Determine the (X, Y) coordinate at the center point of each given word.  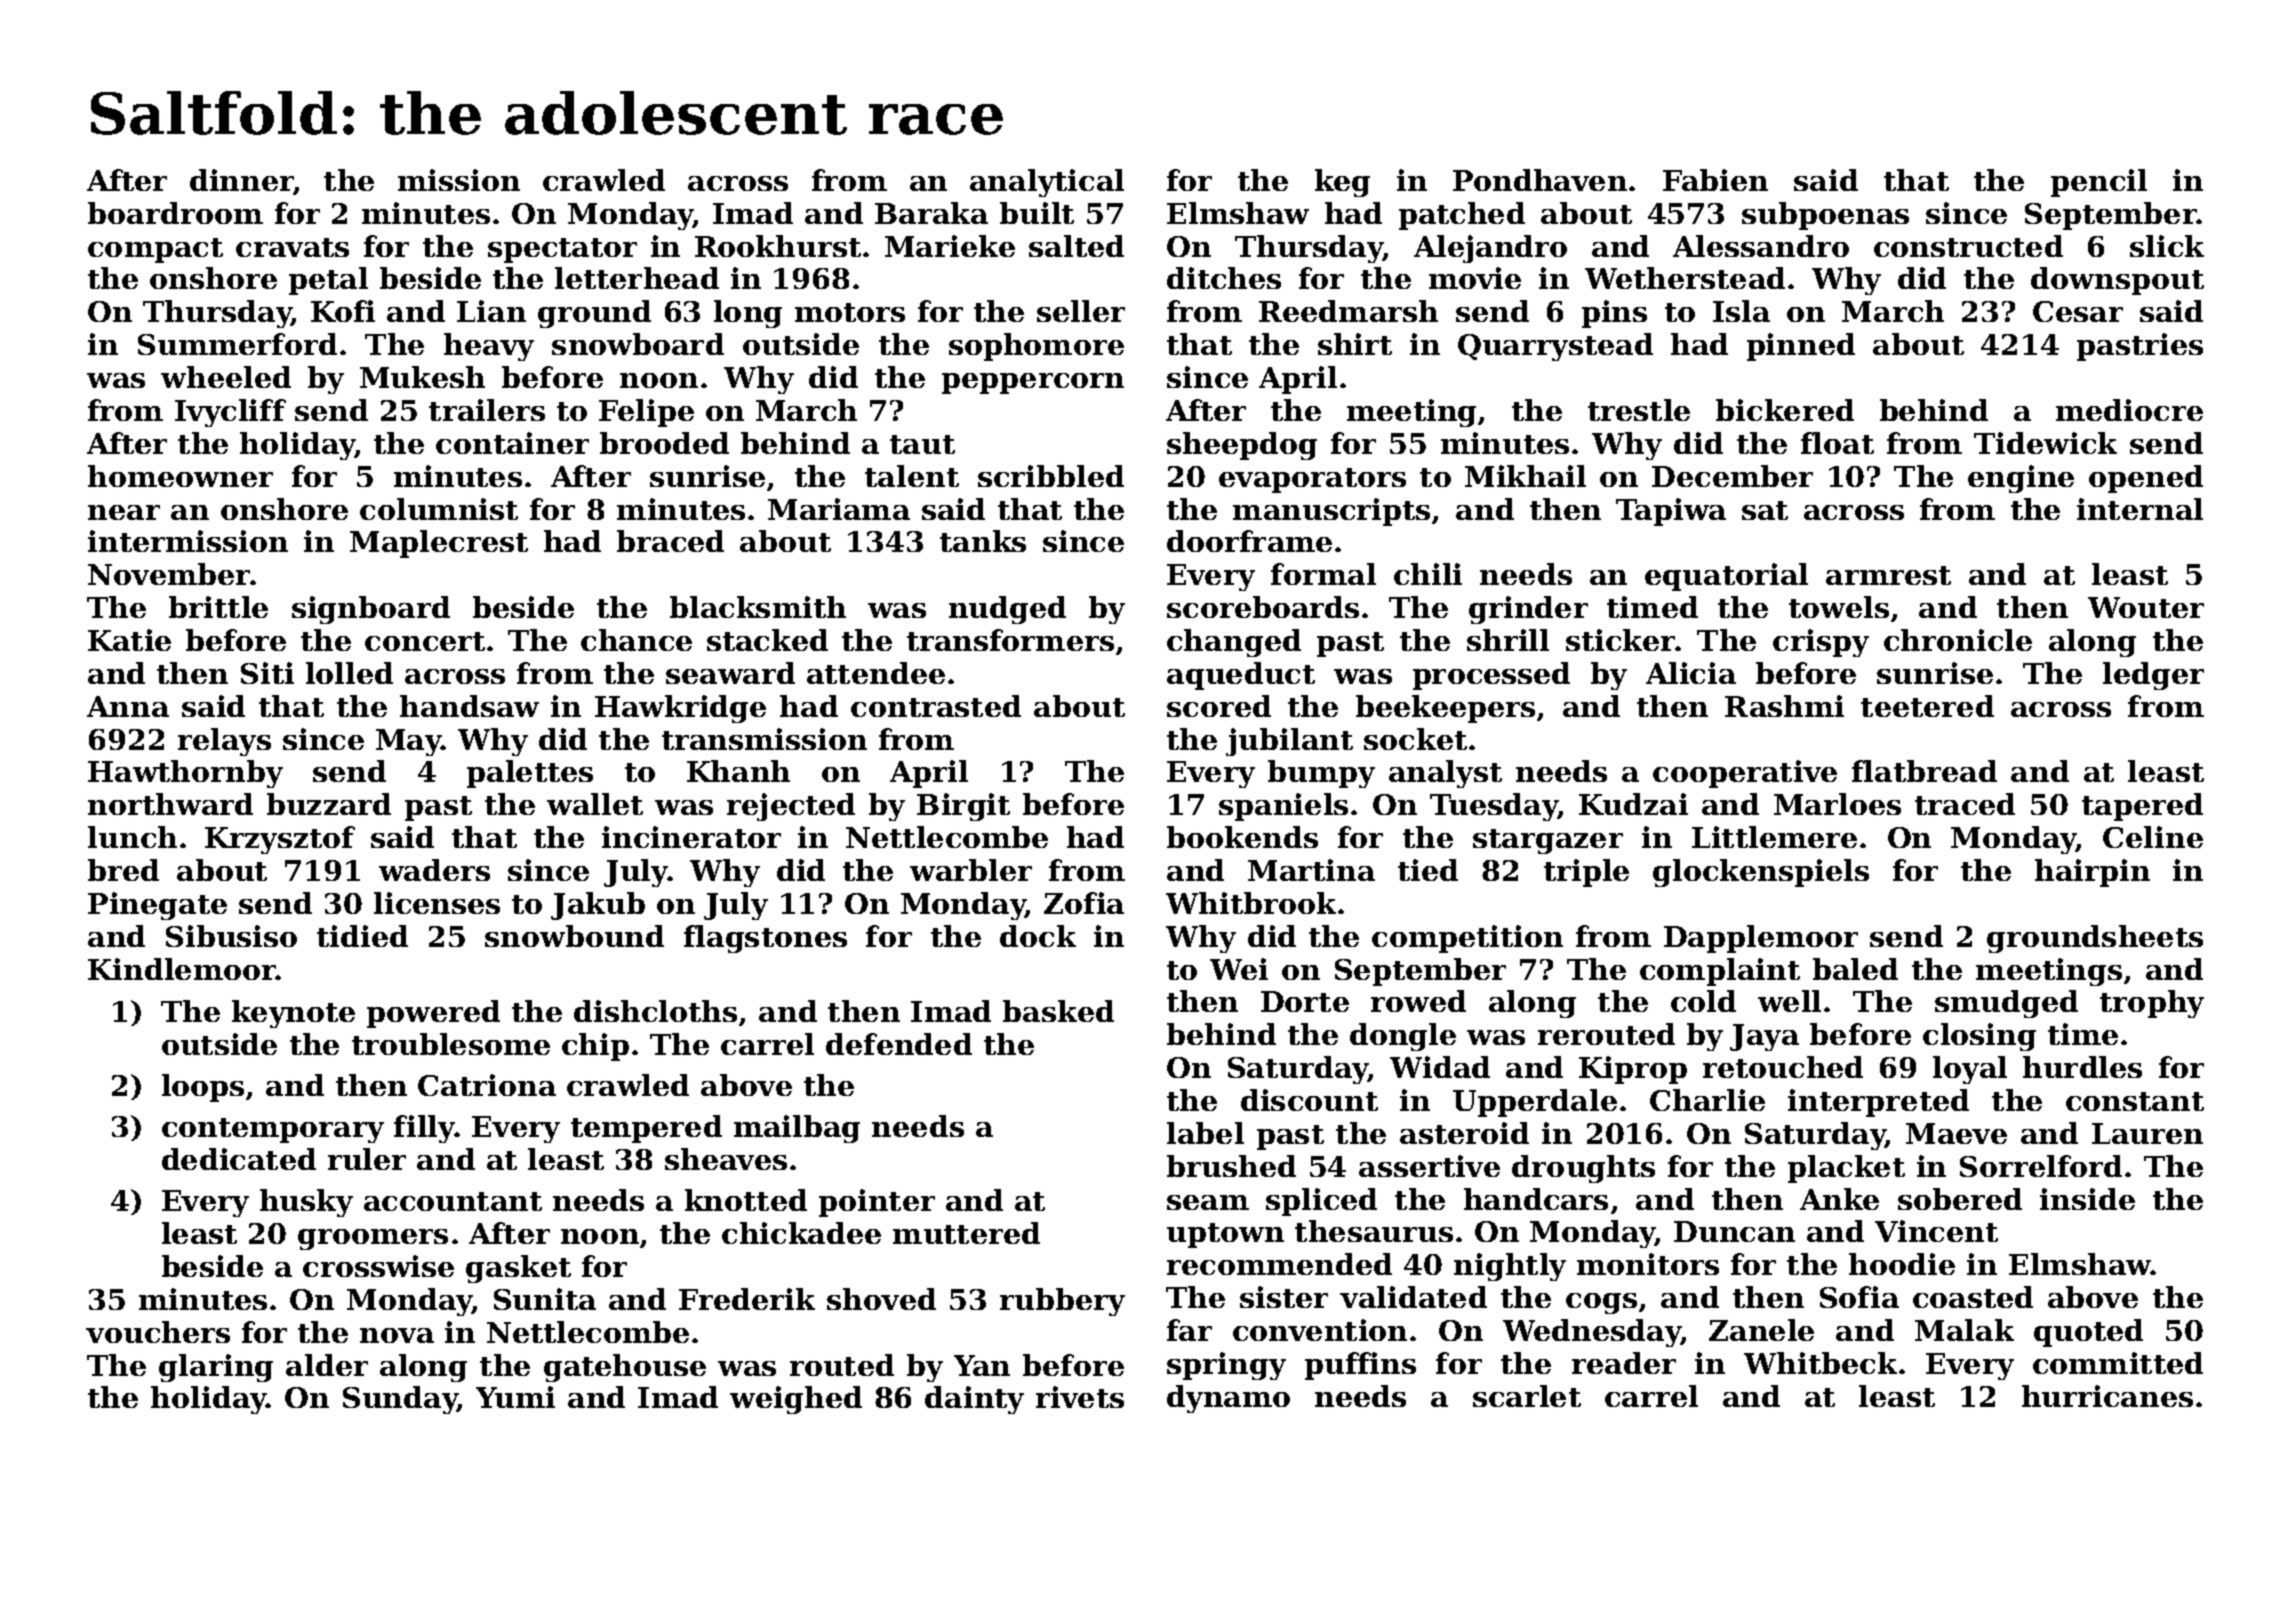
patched (1462, 216)
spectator (562, 250)
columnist (439, 509)
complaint (1720, 972)
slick (2167, 246)
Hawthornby (185, 774)
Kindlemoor (182, 969)
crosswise (378, 1266)
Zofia (1084, 903)
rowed (1418, 1001)
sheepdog (1242, 446)
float (1837, 443)
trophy (2152, 1004)
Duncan (1734, 1231)
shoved (881, 1299)
